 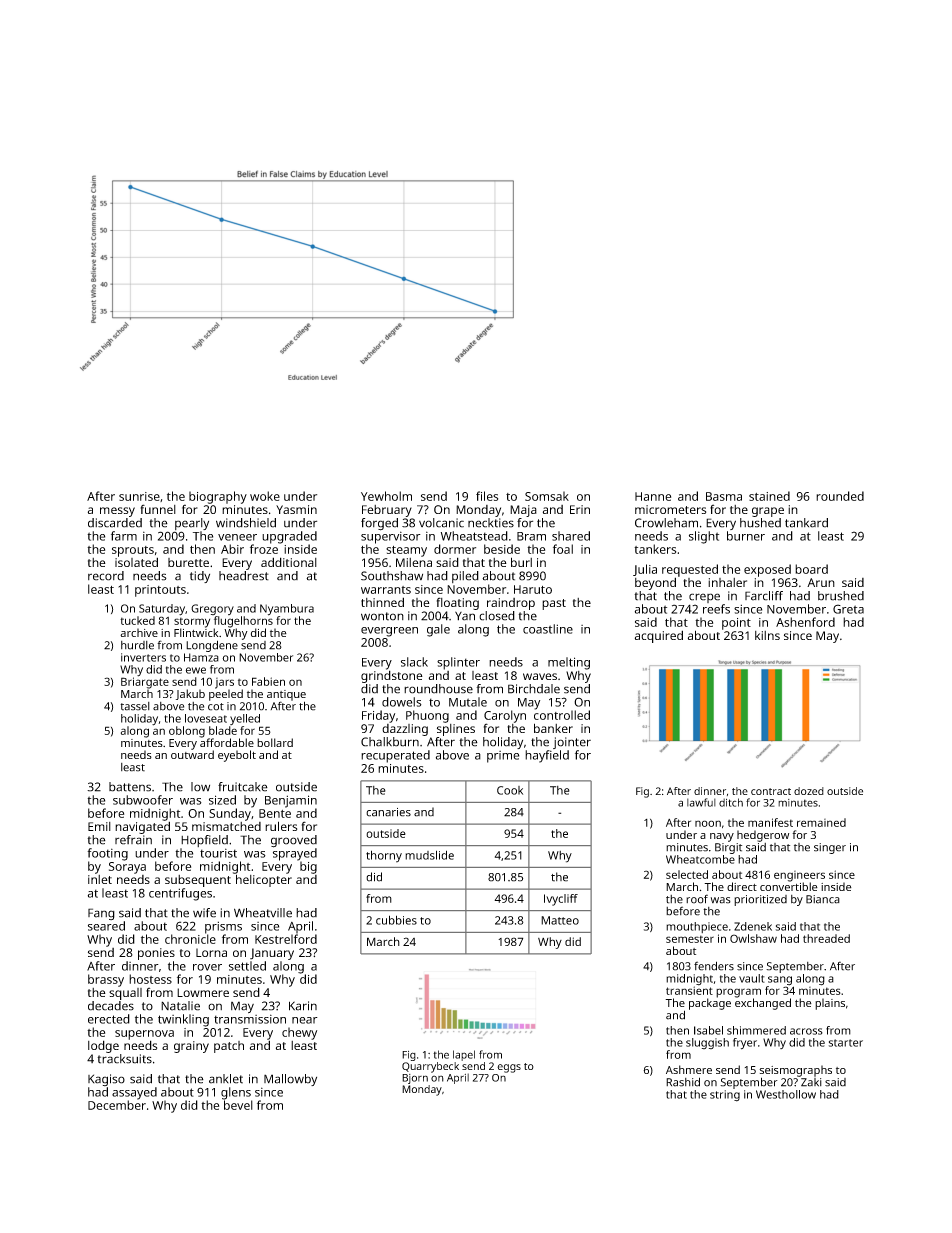 What do you see at coordinates (806, 523) in the screenshot?
I see `tankard` at bounding box center [806, 523].
